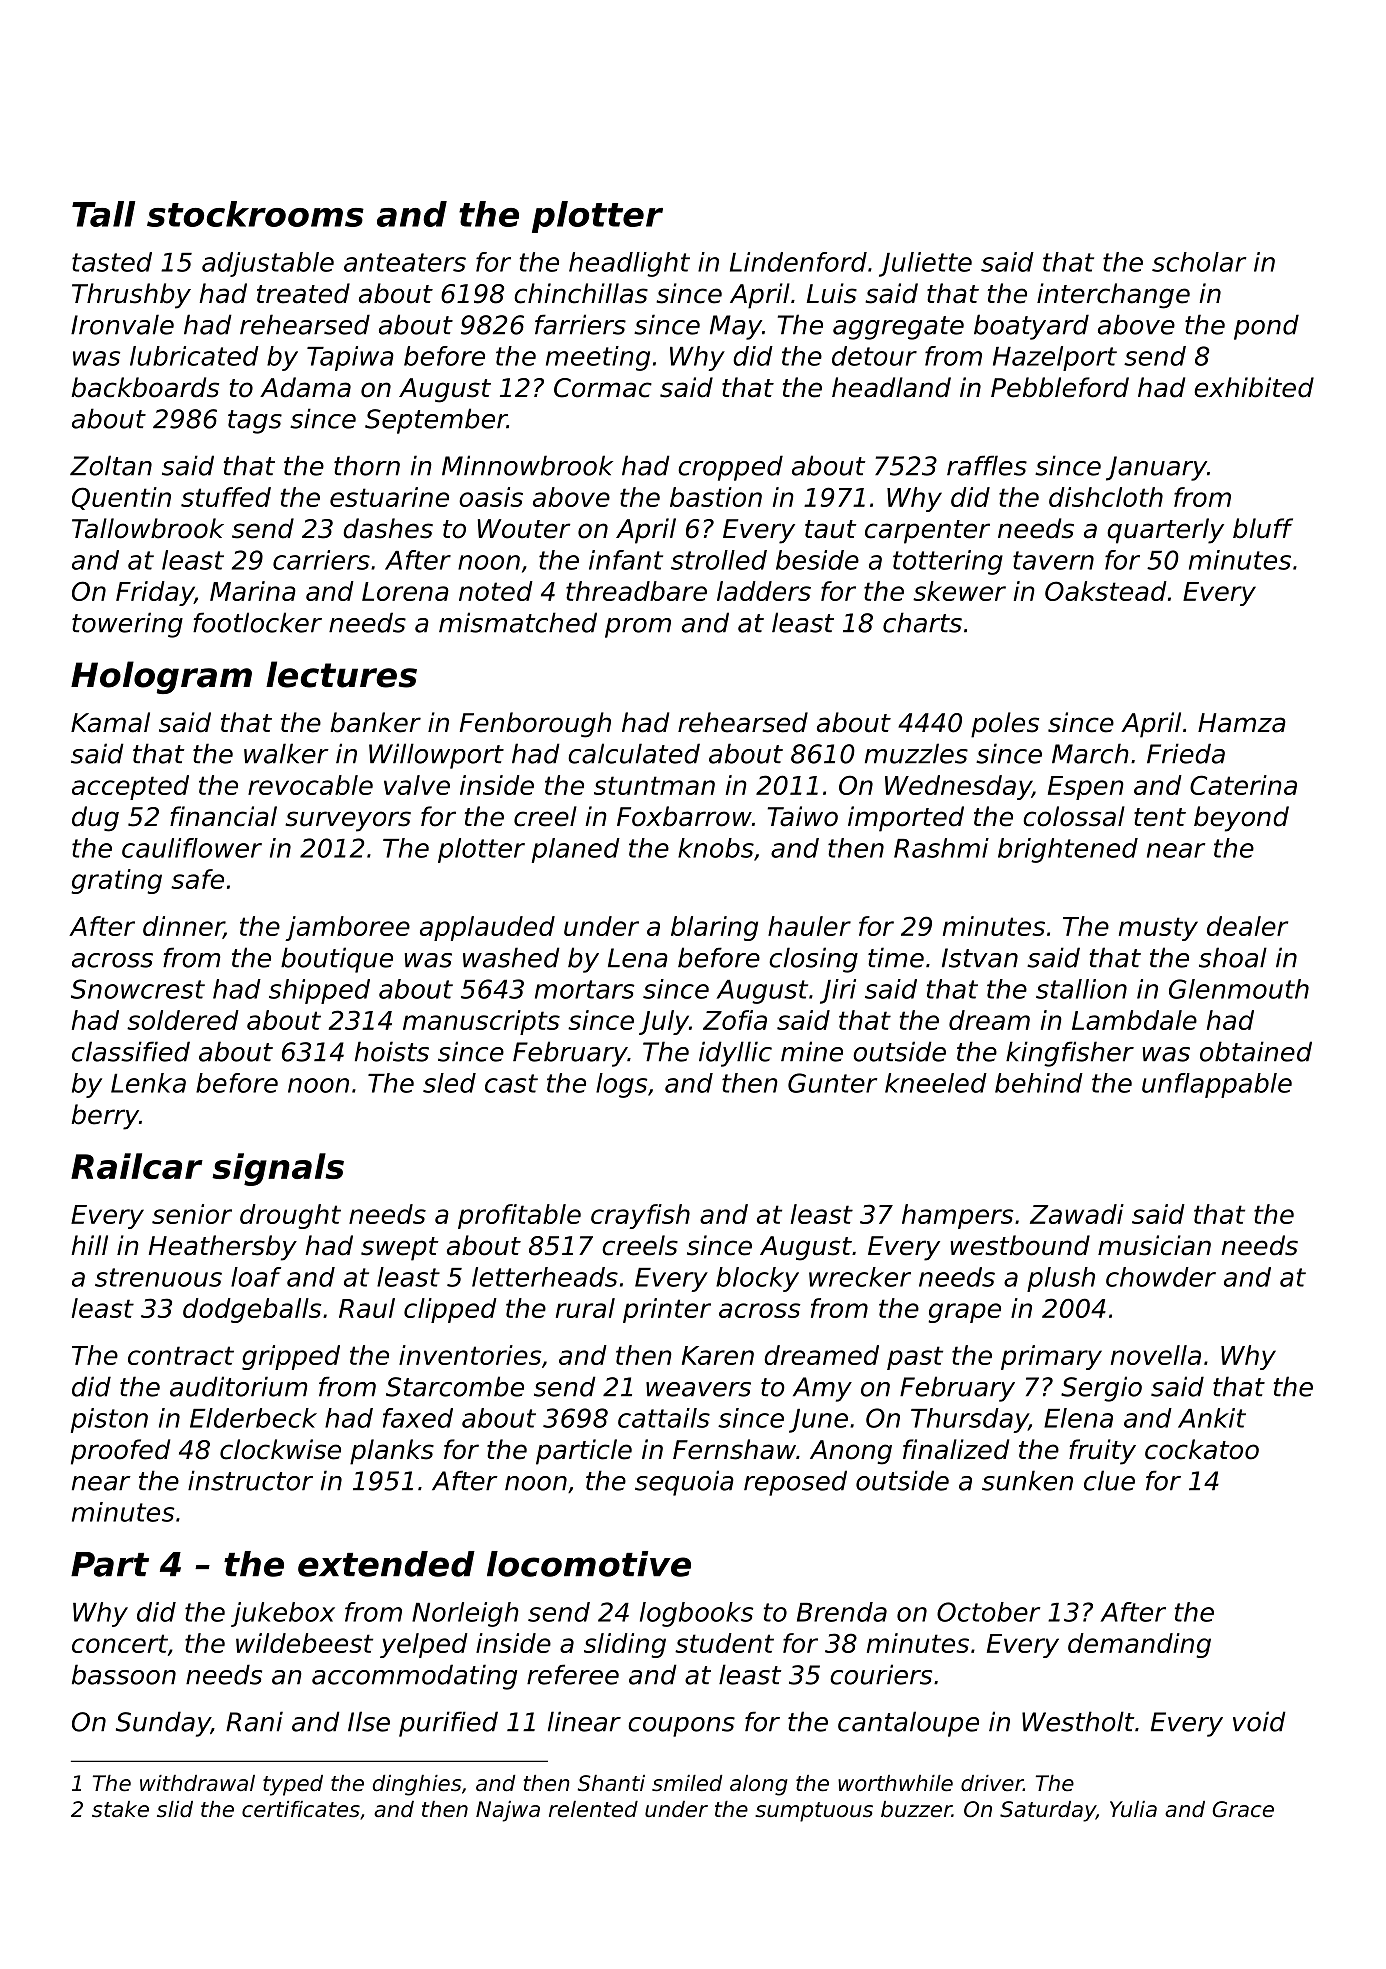  What do you see at coordinates (640, 1216) in the screenshot?
I see `crayfish` at bounding box center [640, 1216].
